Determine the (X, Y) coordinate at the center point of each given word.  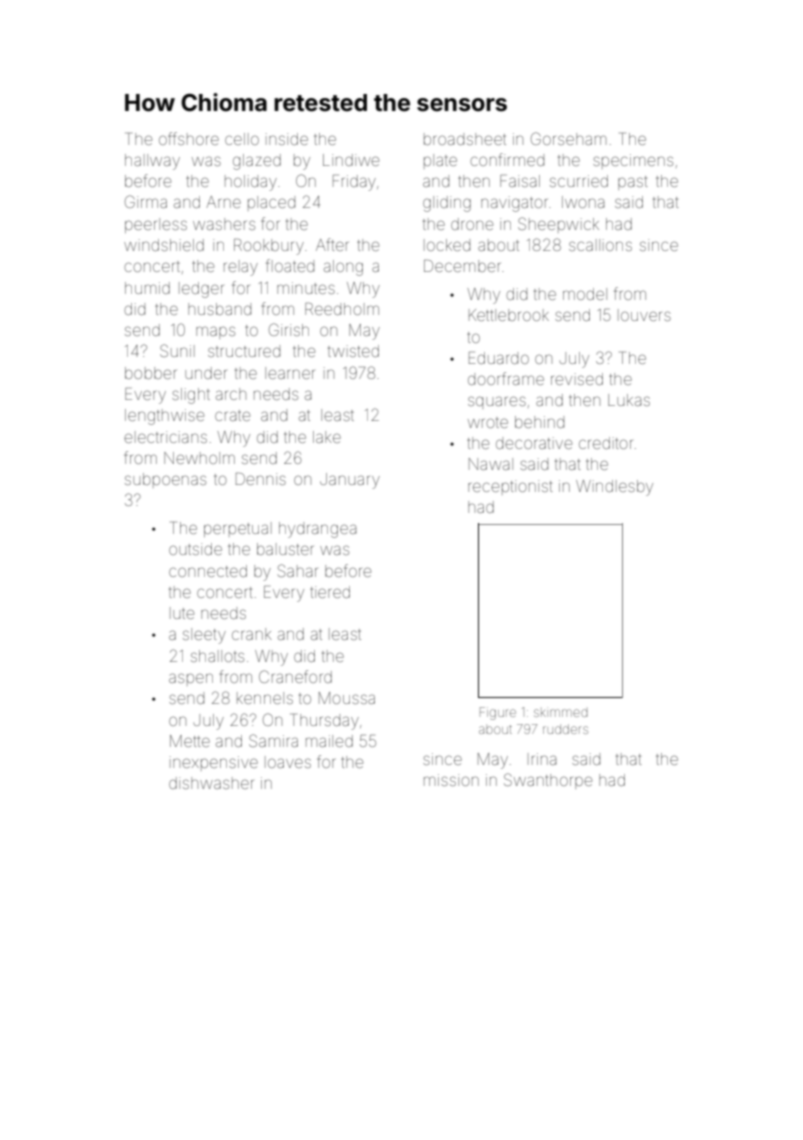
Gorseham (568, 138)
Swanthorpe (548, 781)
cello (242, 139)
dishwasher (211, 783)
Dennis (261, 479)
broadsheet (465, 139)
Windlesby (614, 488)
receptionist (510, 487)
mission (451, 780)
